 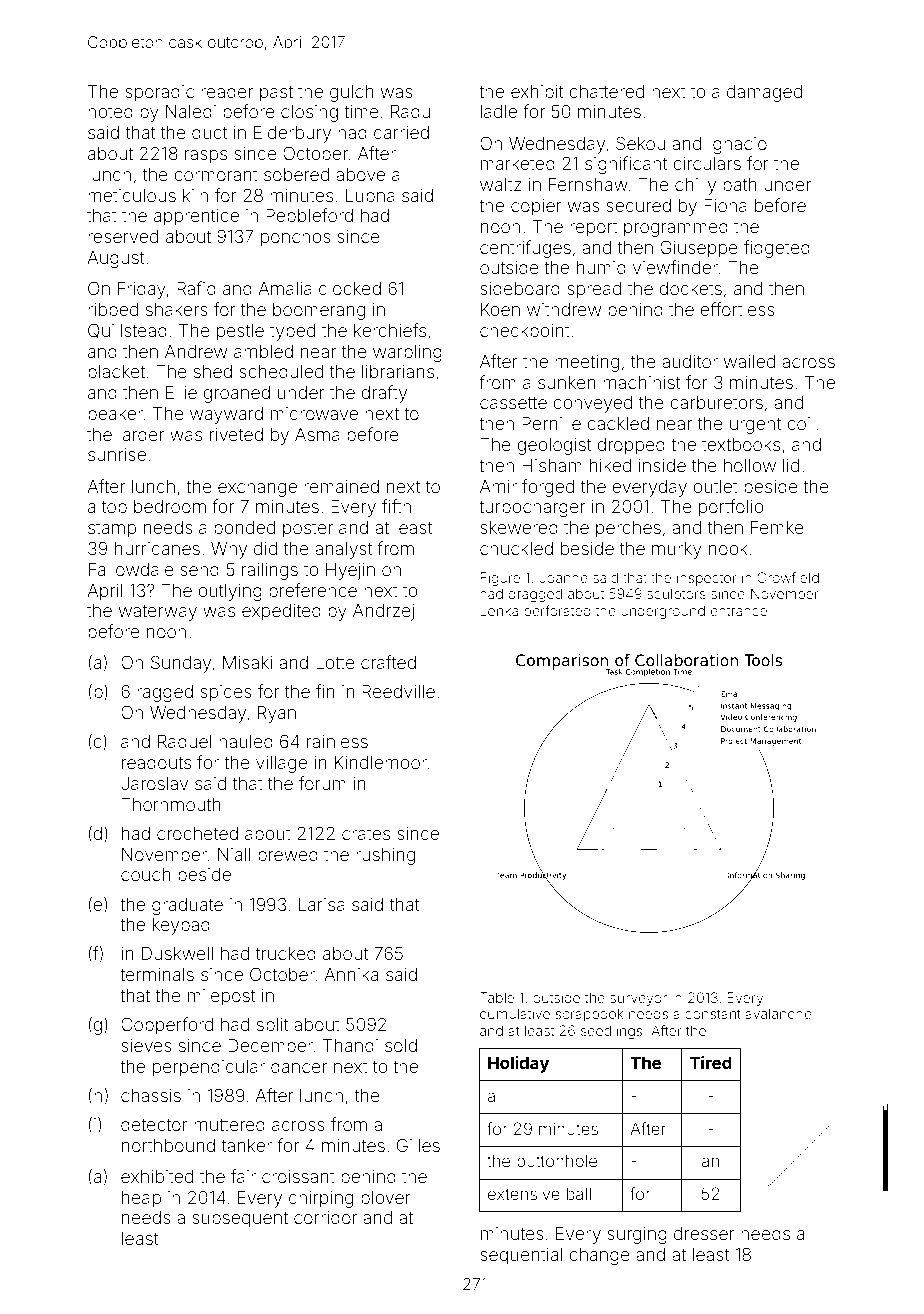 What do you see at coordinates (159, 93) in the document?
I see `sporadic` at bounding box center [159, 93].
